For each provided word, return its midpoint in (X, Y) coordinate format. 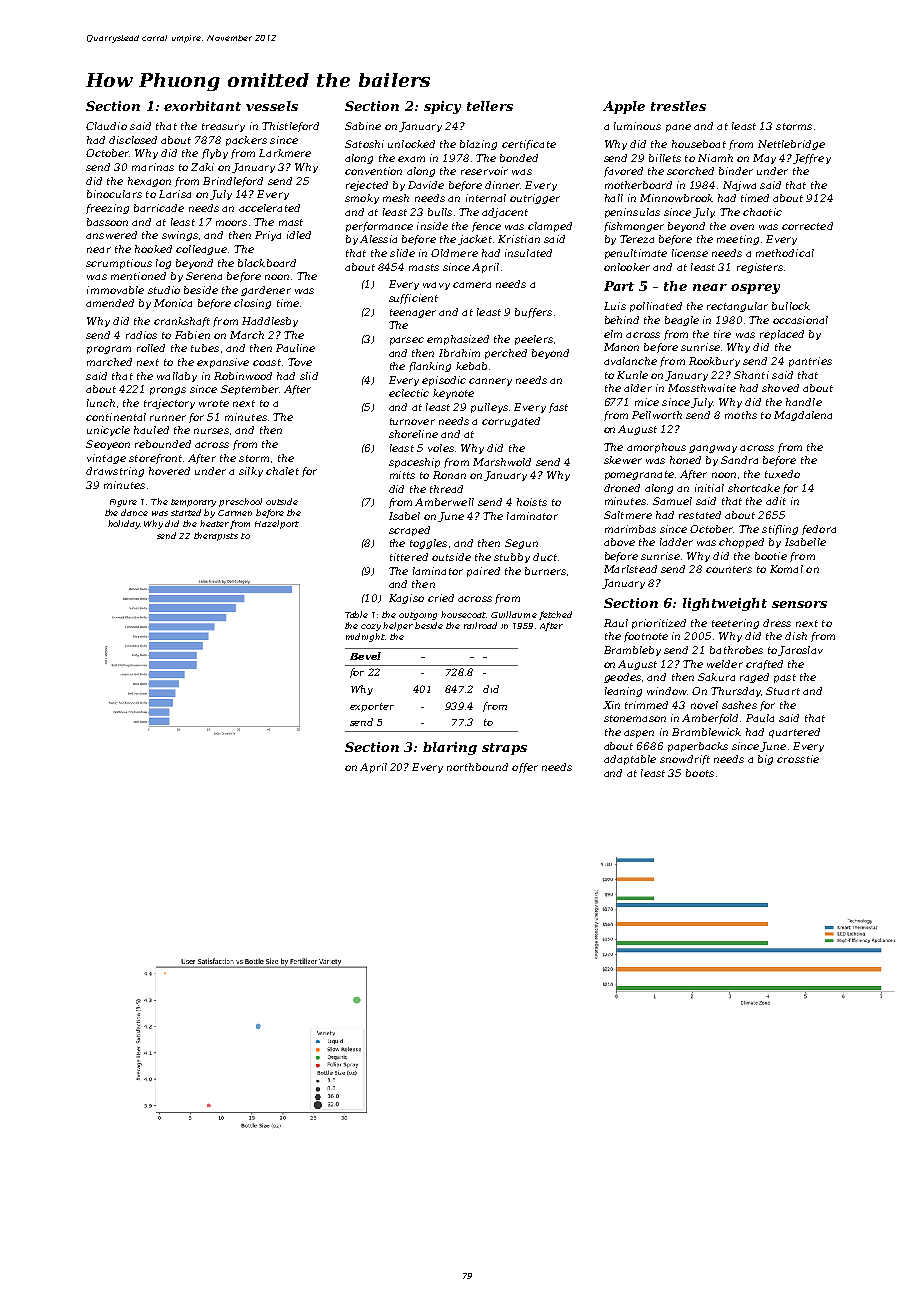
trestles (678, 106)
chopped (741, 543)
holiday (124, 524)
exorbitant (202, 106)
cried (441, 598)
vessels (272, 106)
